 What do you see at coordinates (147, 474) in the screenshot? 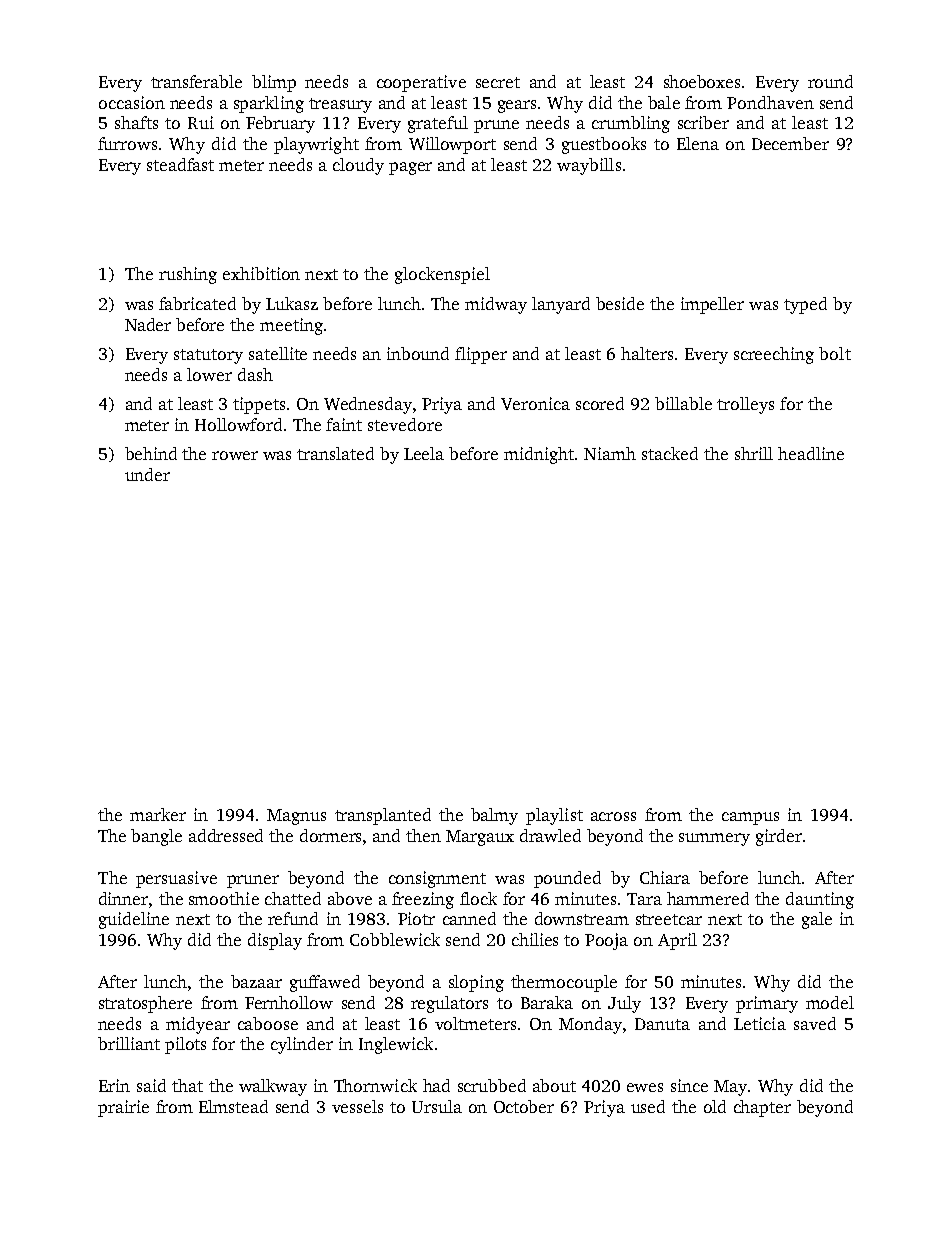
I see `under` at bounding box center [147, 474].
